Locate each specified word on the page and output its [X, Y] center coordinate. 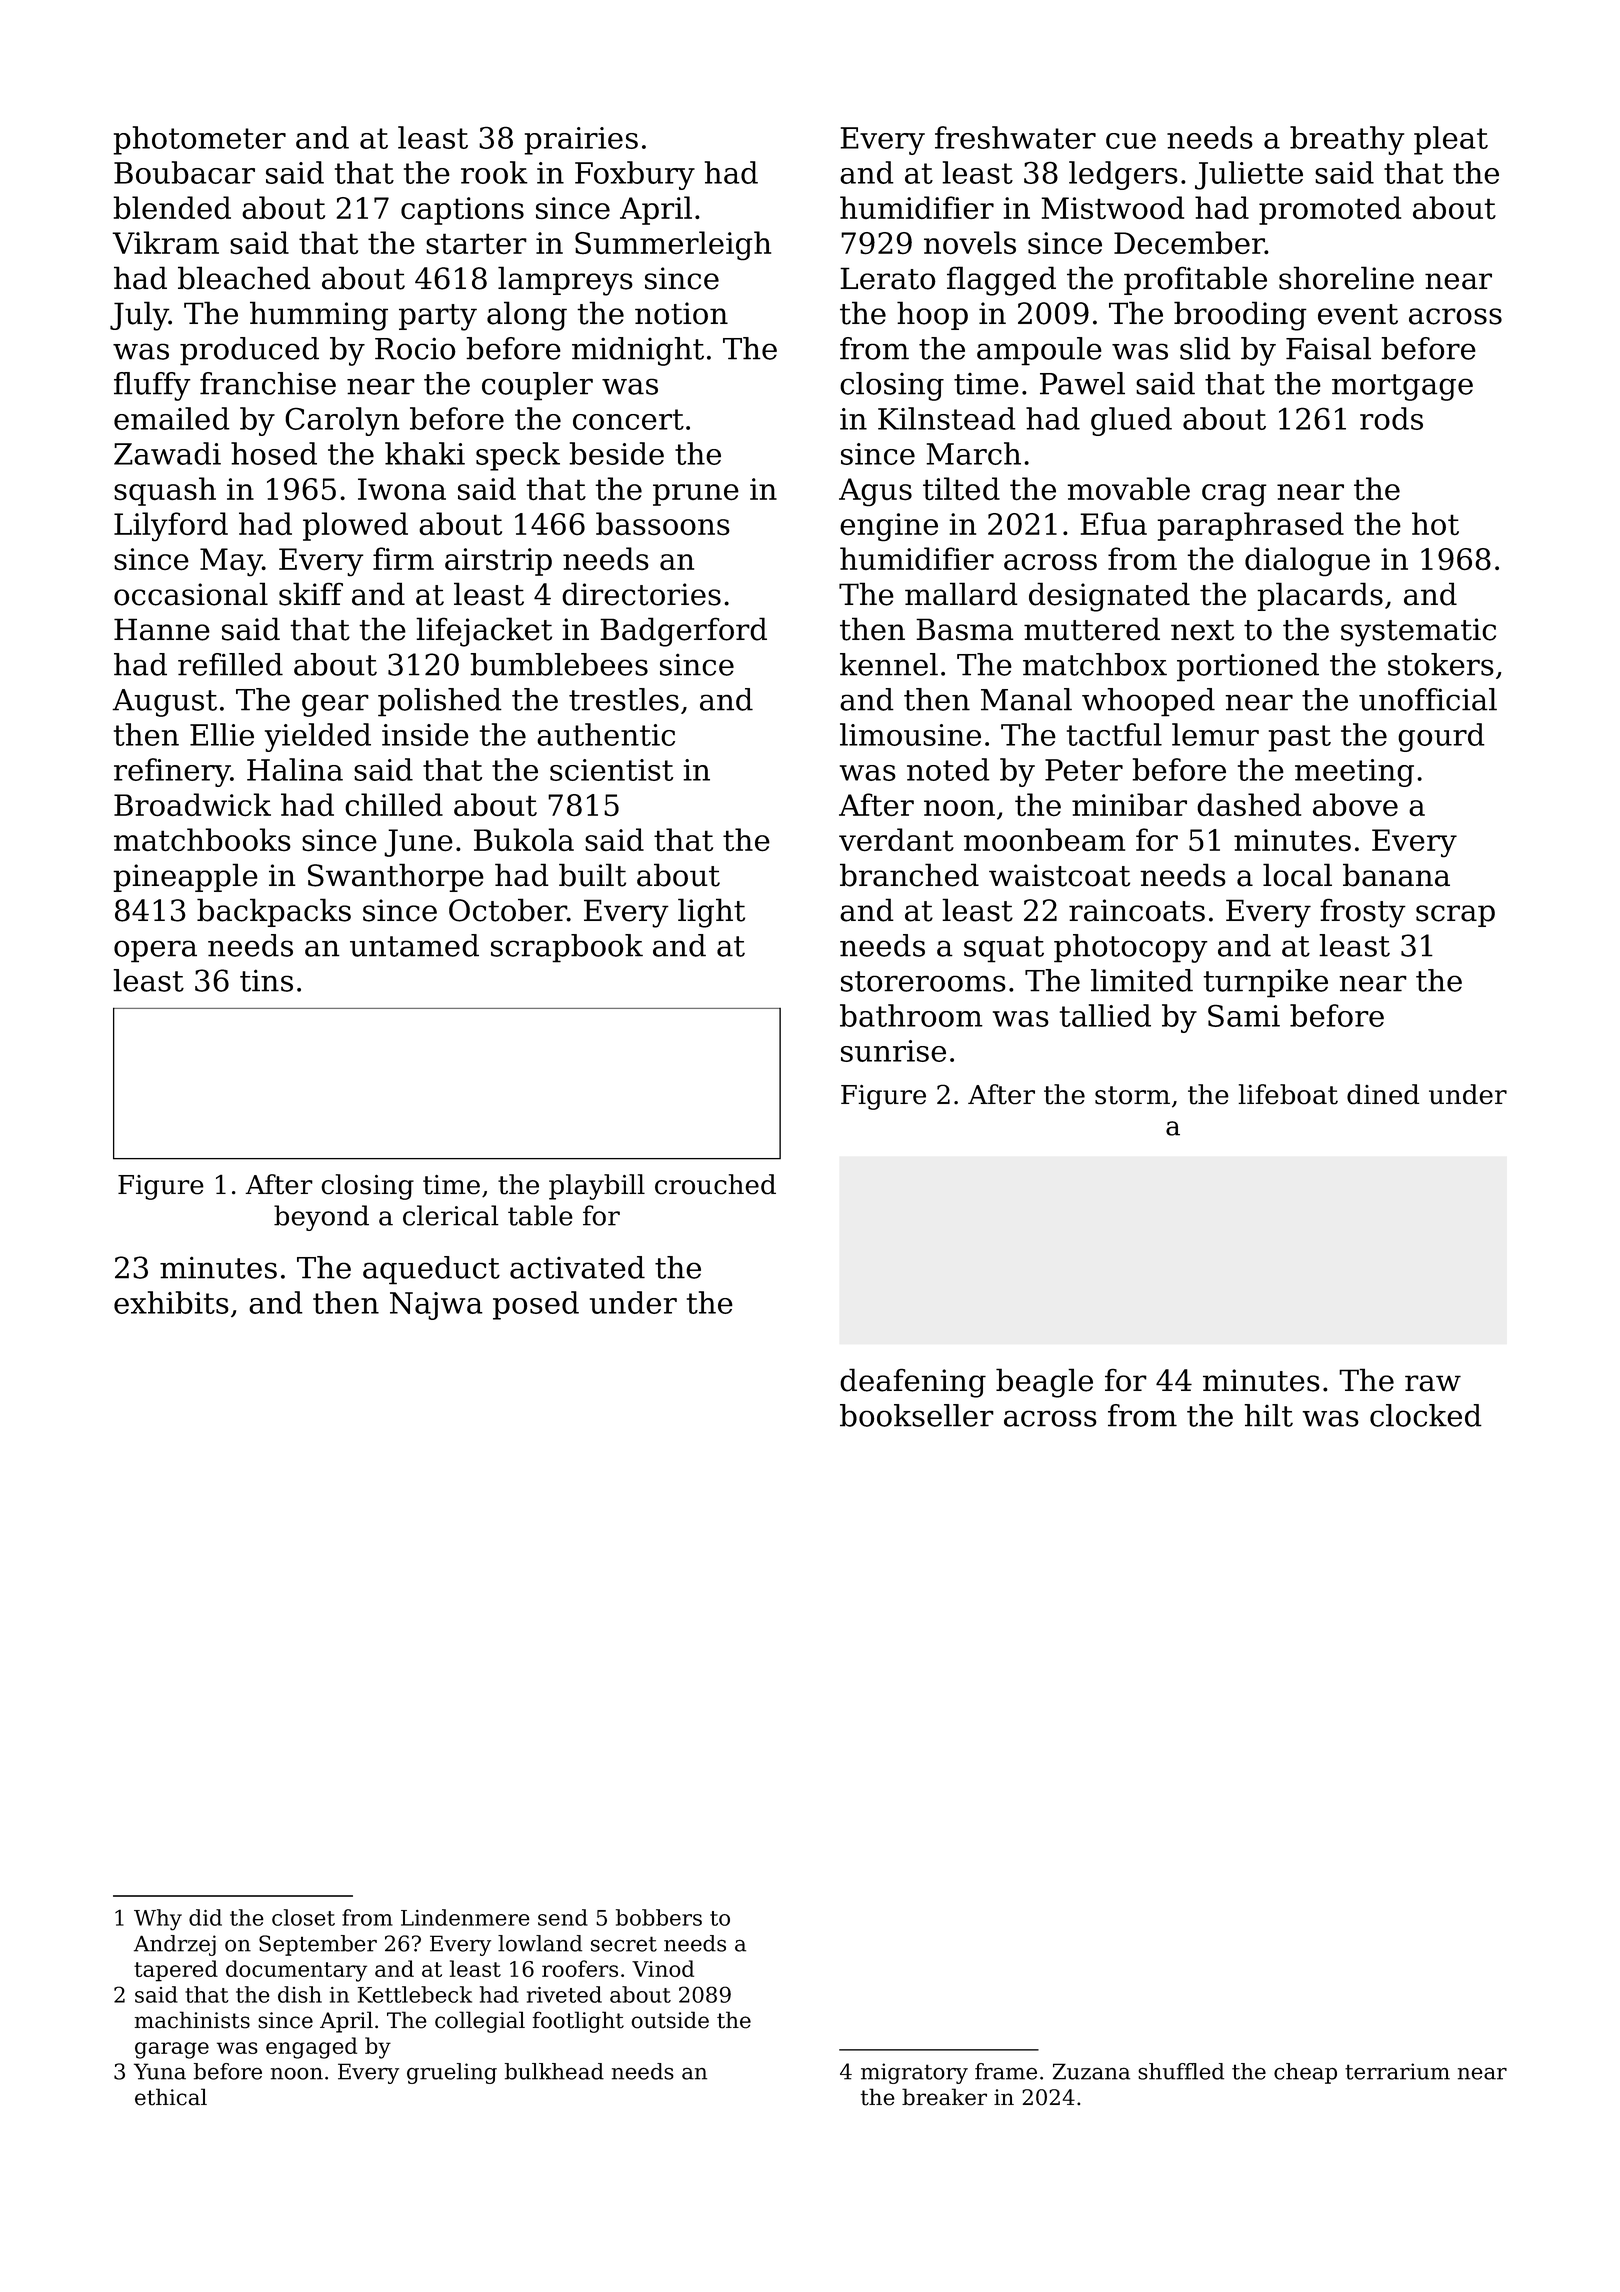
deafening [913, 1383]
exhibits [171, 1302]
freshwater [1015, 137]
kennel [889, 664]
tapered [176, 1971]
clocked [1426, 1415]
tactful [1114, 734]
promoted [1330, 210]
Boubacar [184, 172]
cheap [1305, 2073]
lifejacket [484, 632]
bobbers [659, 1917]
